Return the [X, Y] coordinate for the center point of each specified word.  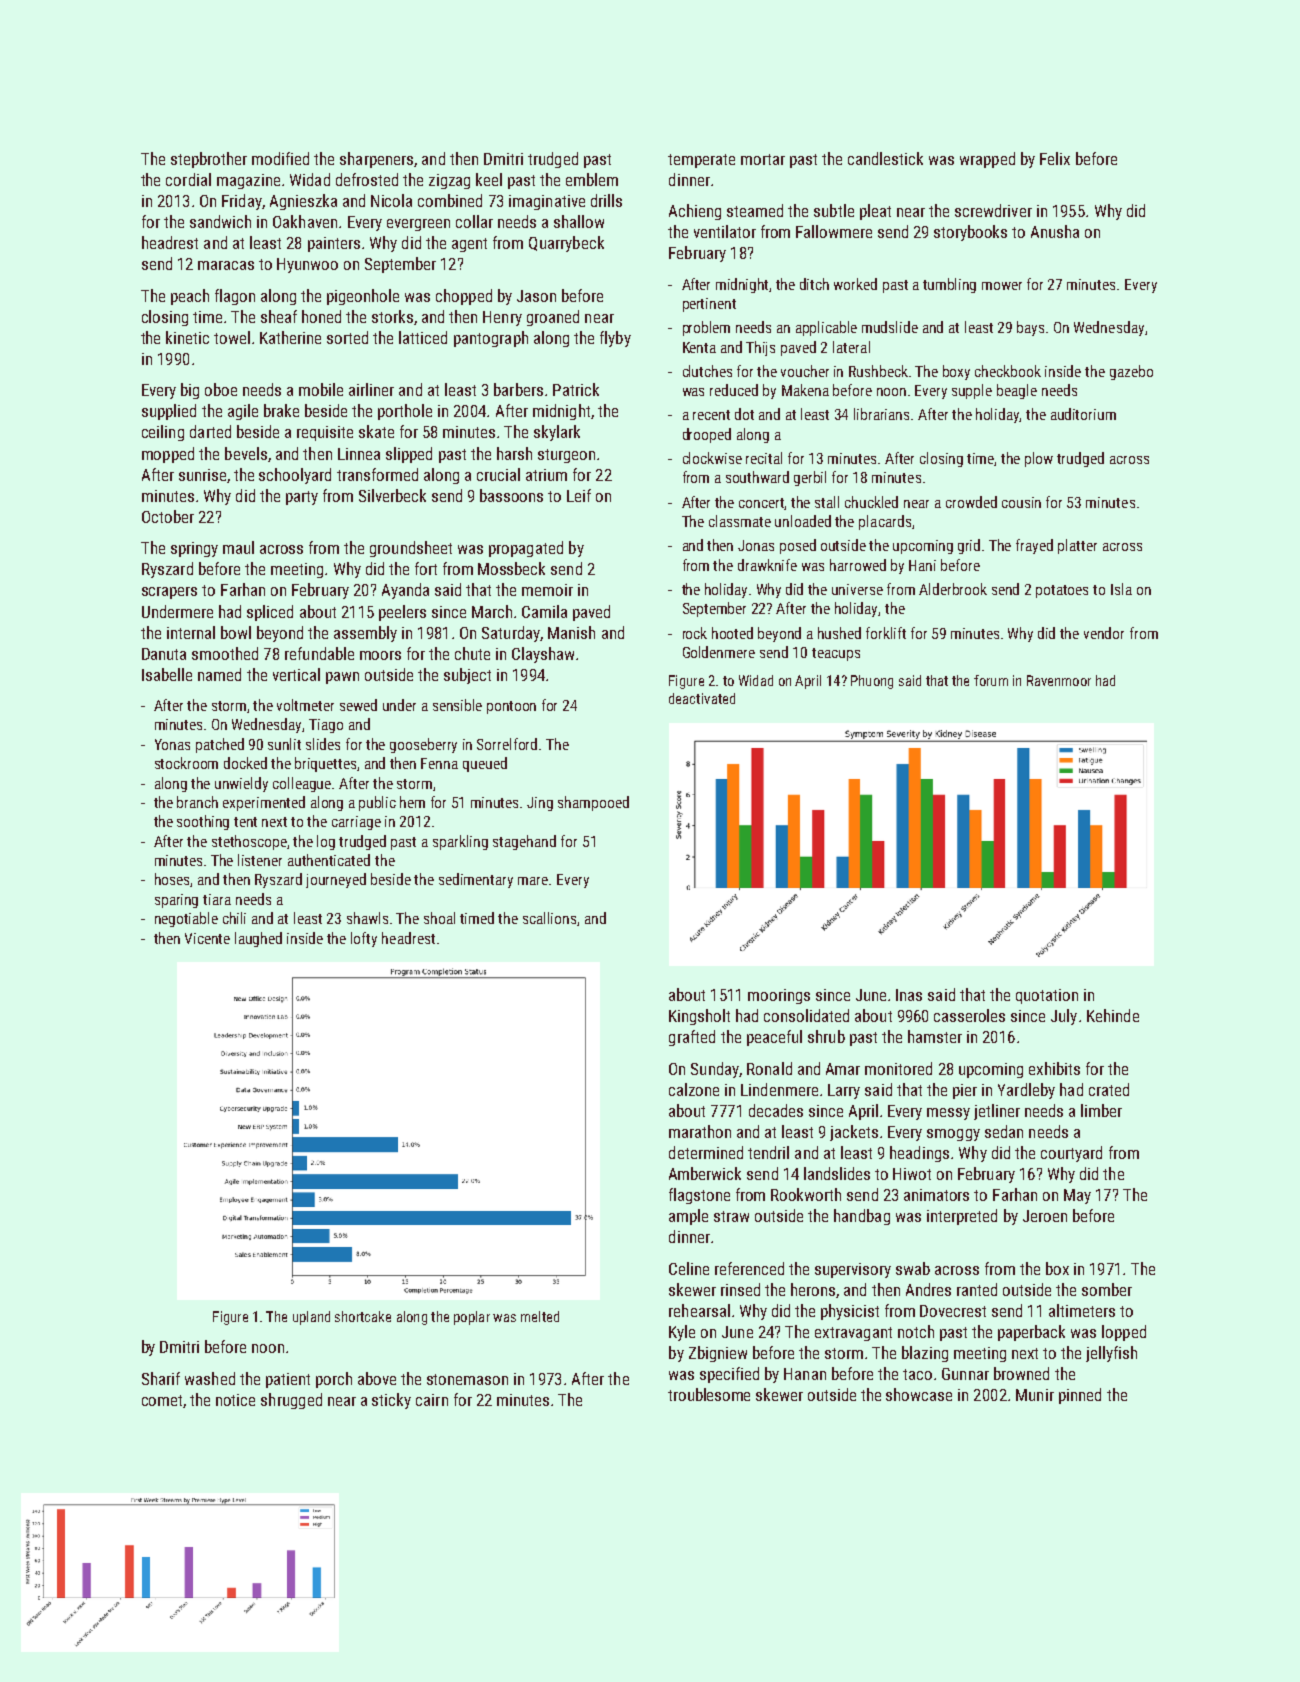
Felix [1055, 158]
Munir [1035, 1395]
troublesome [709, 1394]
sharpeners [376, 160]
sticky [391, 1401]
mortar [763, 159]
